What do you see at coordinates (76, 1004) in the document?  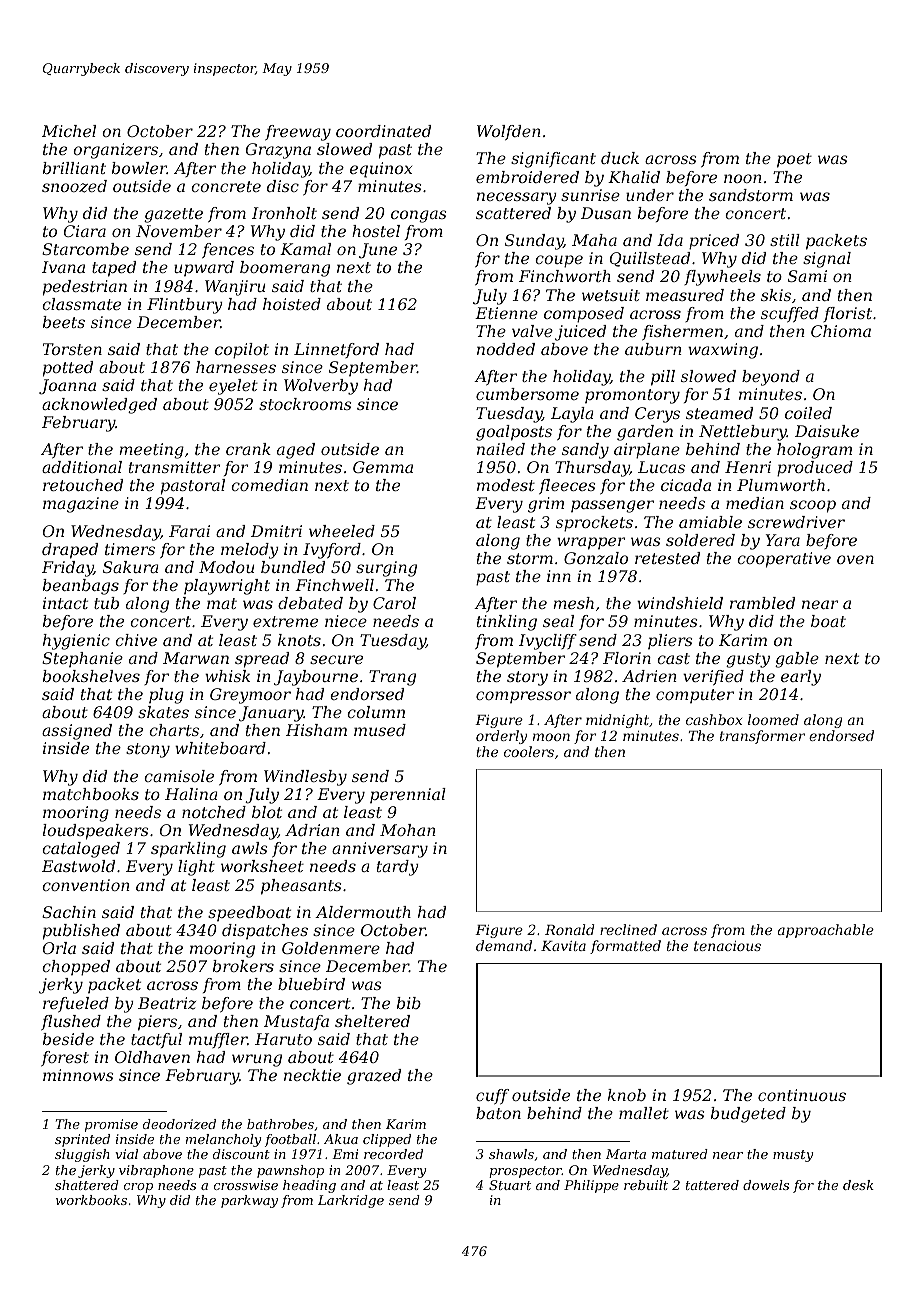 I see `refueled` at bounding box center [76, 1004].
